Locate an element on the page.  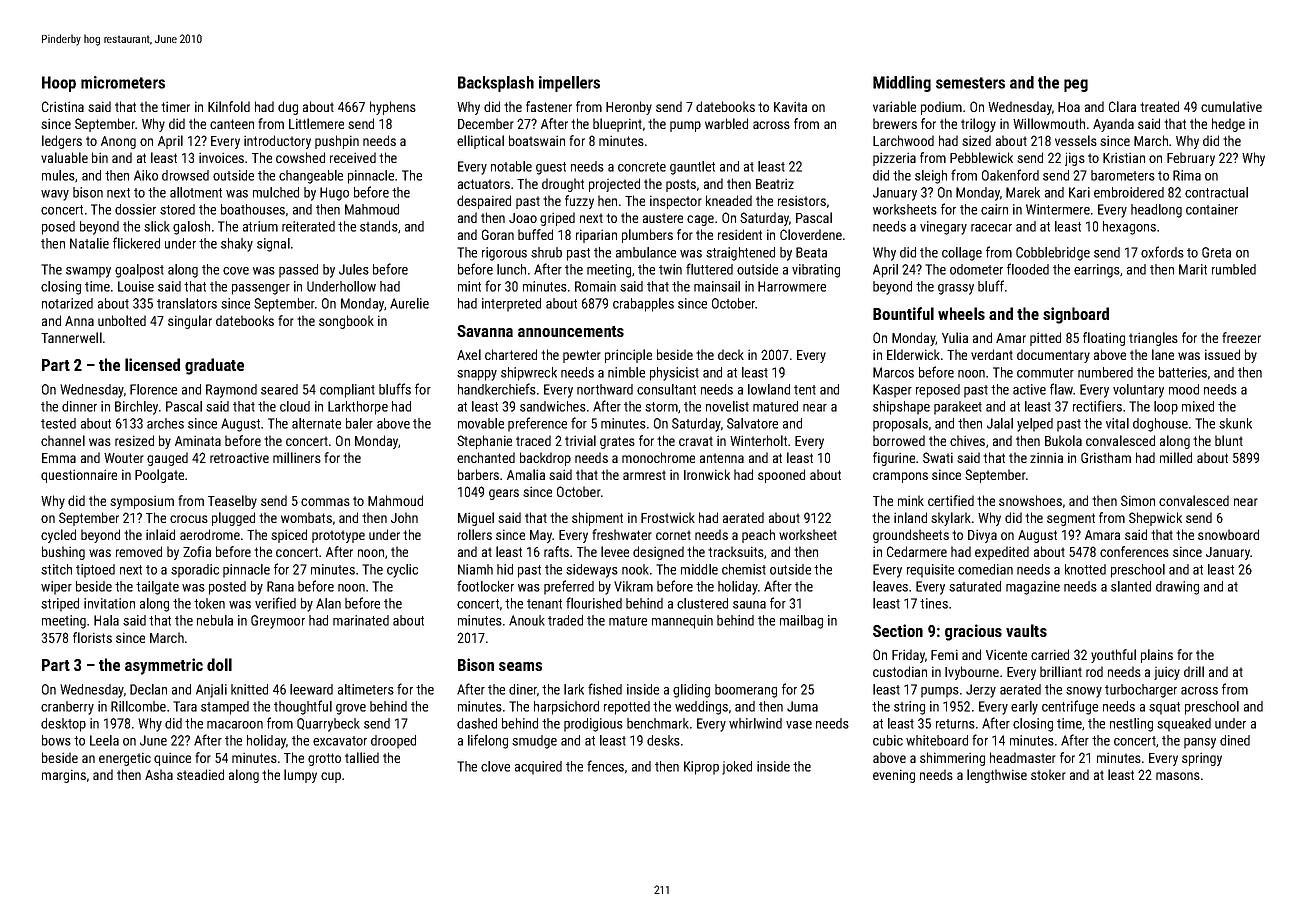
boomerang is located at coordinates (746, 691).
